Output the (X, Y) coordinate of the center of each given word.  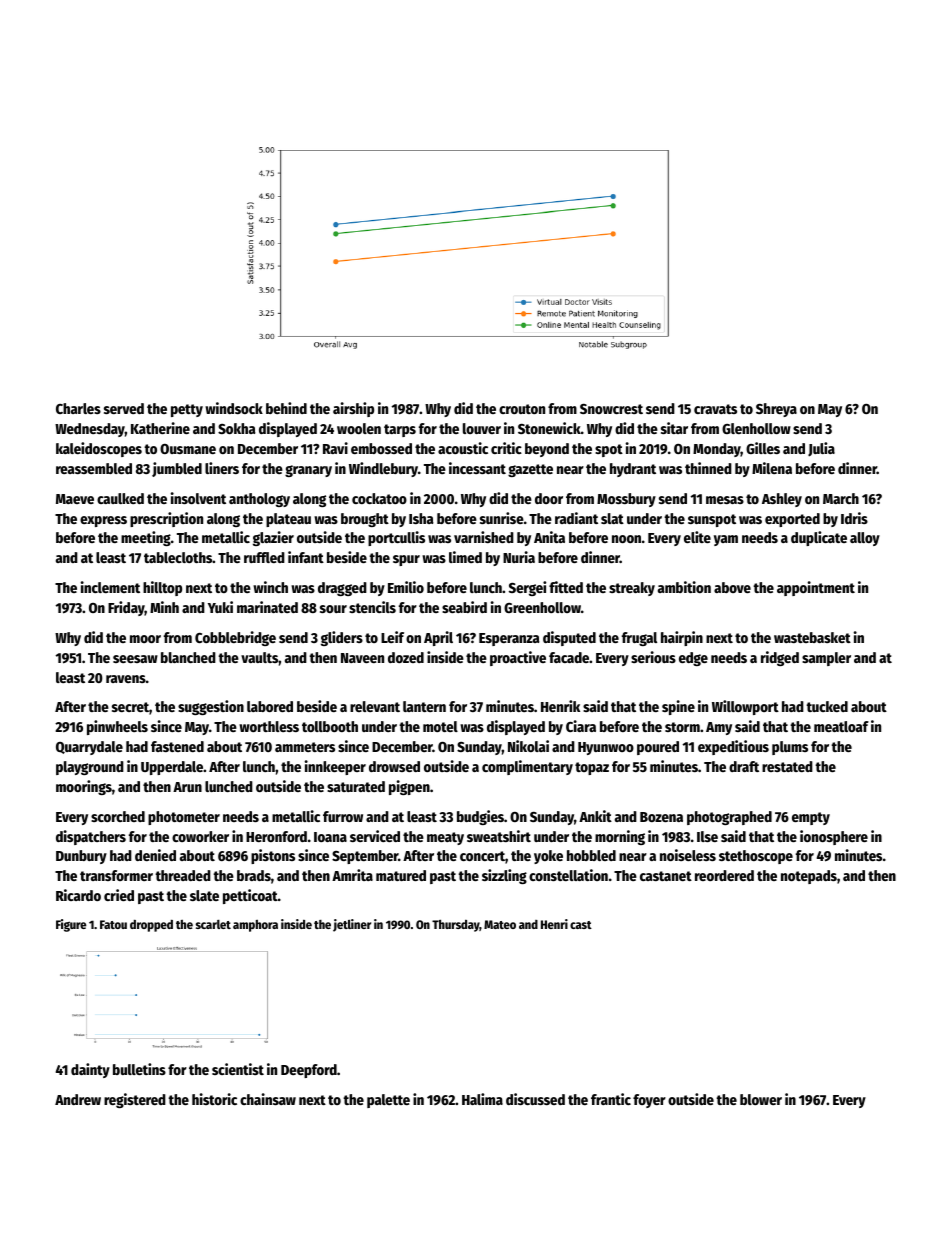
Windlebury (383, 469)
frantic (611, 1099)
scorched (118, 816)
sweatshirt (499, 836)
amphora (255, 926)
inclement (110, 587)
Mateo (500, 924)
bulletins (139, 1069)
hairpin (682, 638)
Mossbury (626, 500)
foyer (649, 1101)
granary (308, 471)
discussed (535, 1099)
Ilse (707, 836)
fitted (566, 587)
